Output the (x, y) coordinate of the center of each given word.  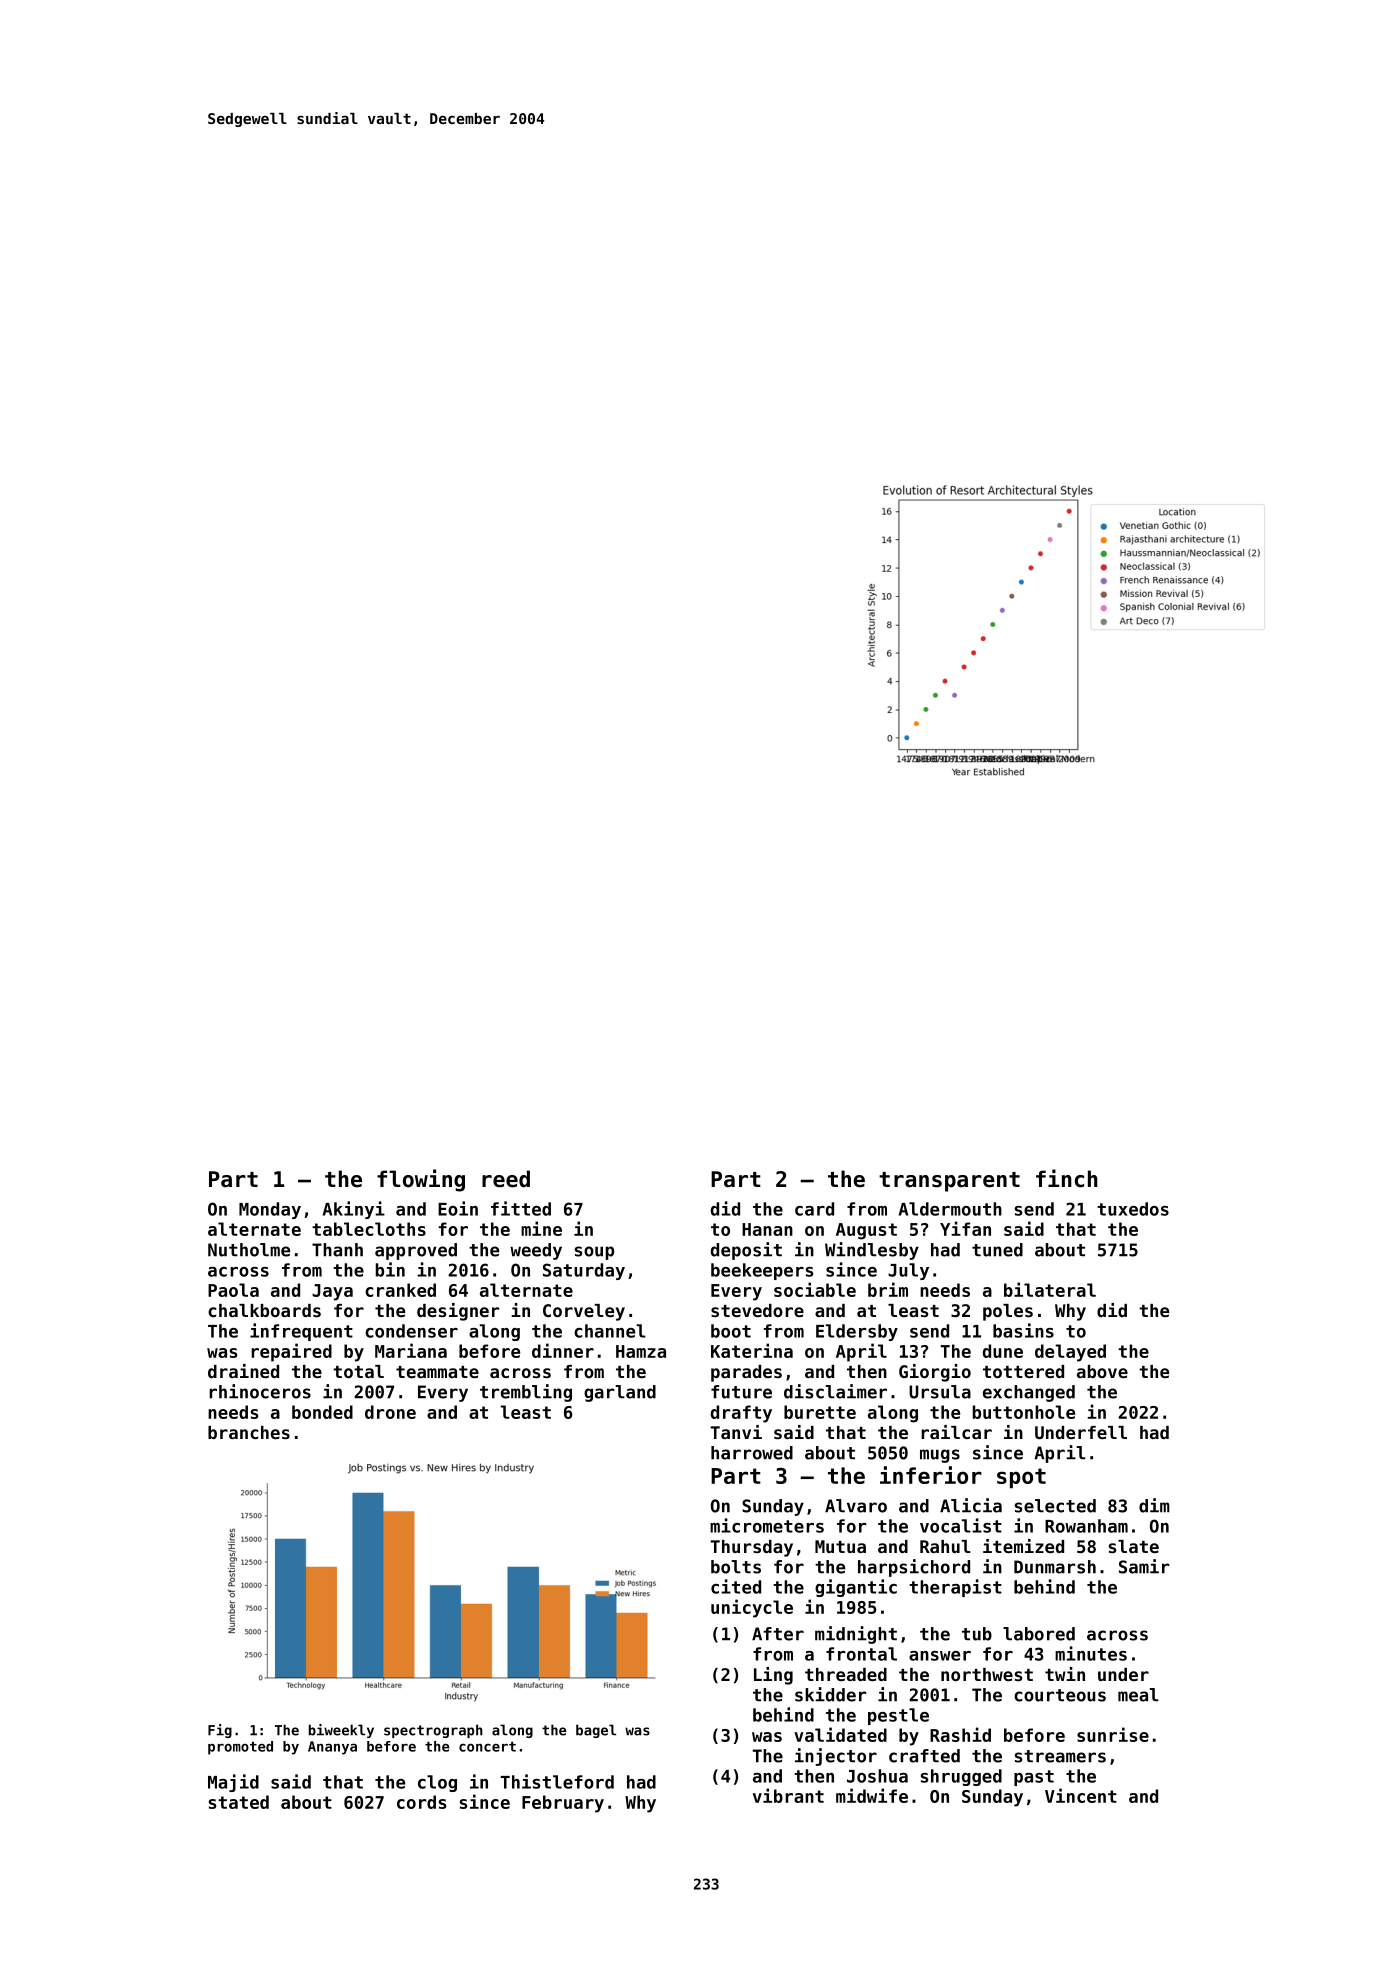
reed (506, 1179)
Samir (1144, 1566)
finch (1067, 1178)
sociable (815, 1289)
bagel (596, 1731)
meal (1138, 1695)
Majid (233, 1783)
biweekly (341, 1731)
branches (249, 1432)
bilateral (1050, 1289)
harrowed (752, 1453)
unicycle (752, 1608)
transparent (949, 1182)
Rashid (960, 1734)
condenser (411, 1331)
